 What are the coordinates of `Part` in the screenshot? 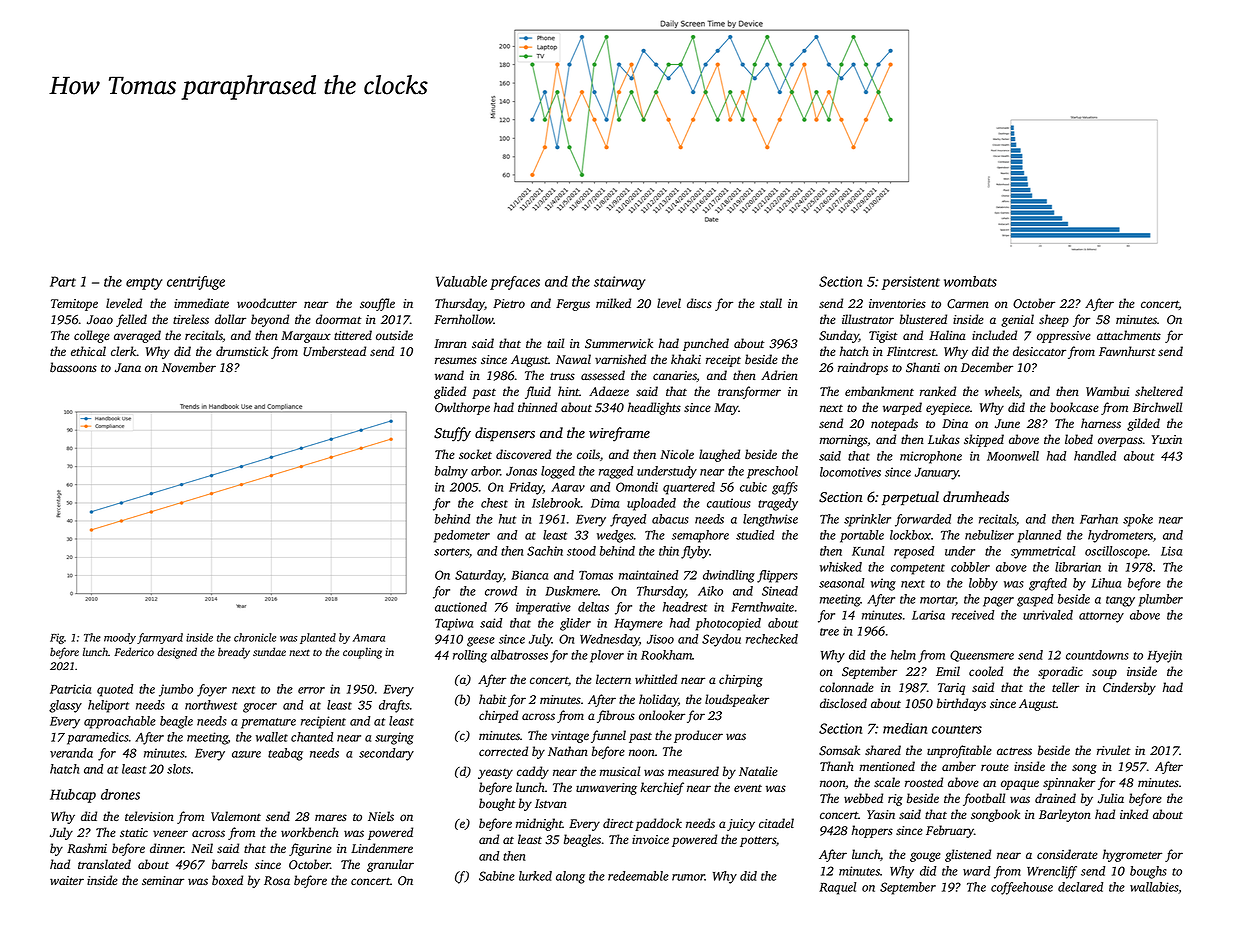 It's located at (63, 281).
